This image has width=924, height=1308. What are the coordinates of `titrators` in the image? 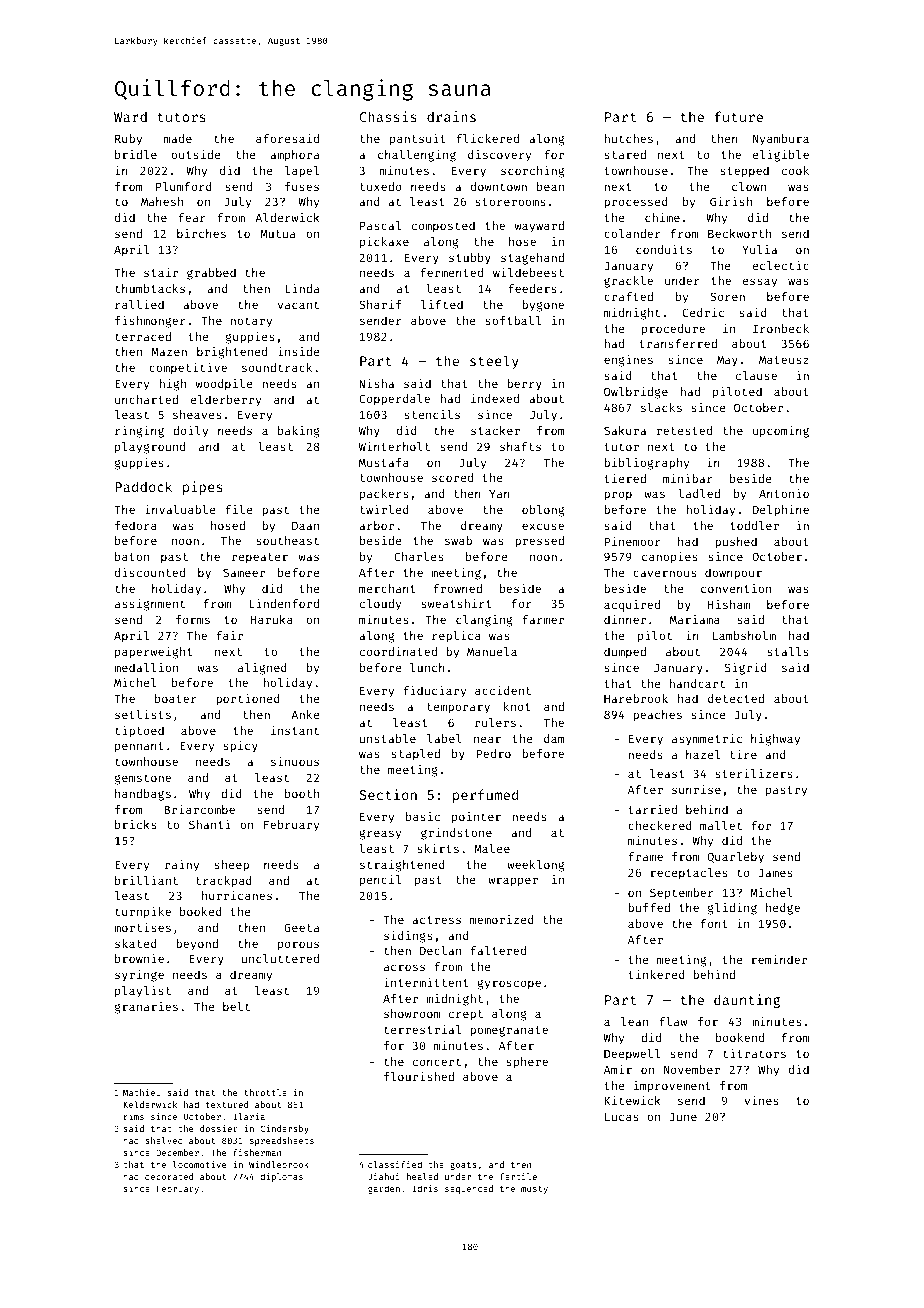 It's located at (754, 1053).
